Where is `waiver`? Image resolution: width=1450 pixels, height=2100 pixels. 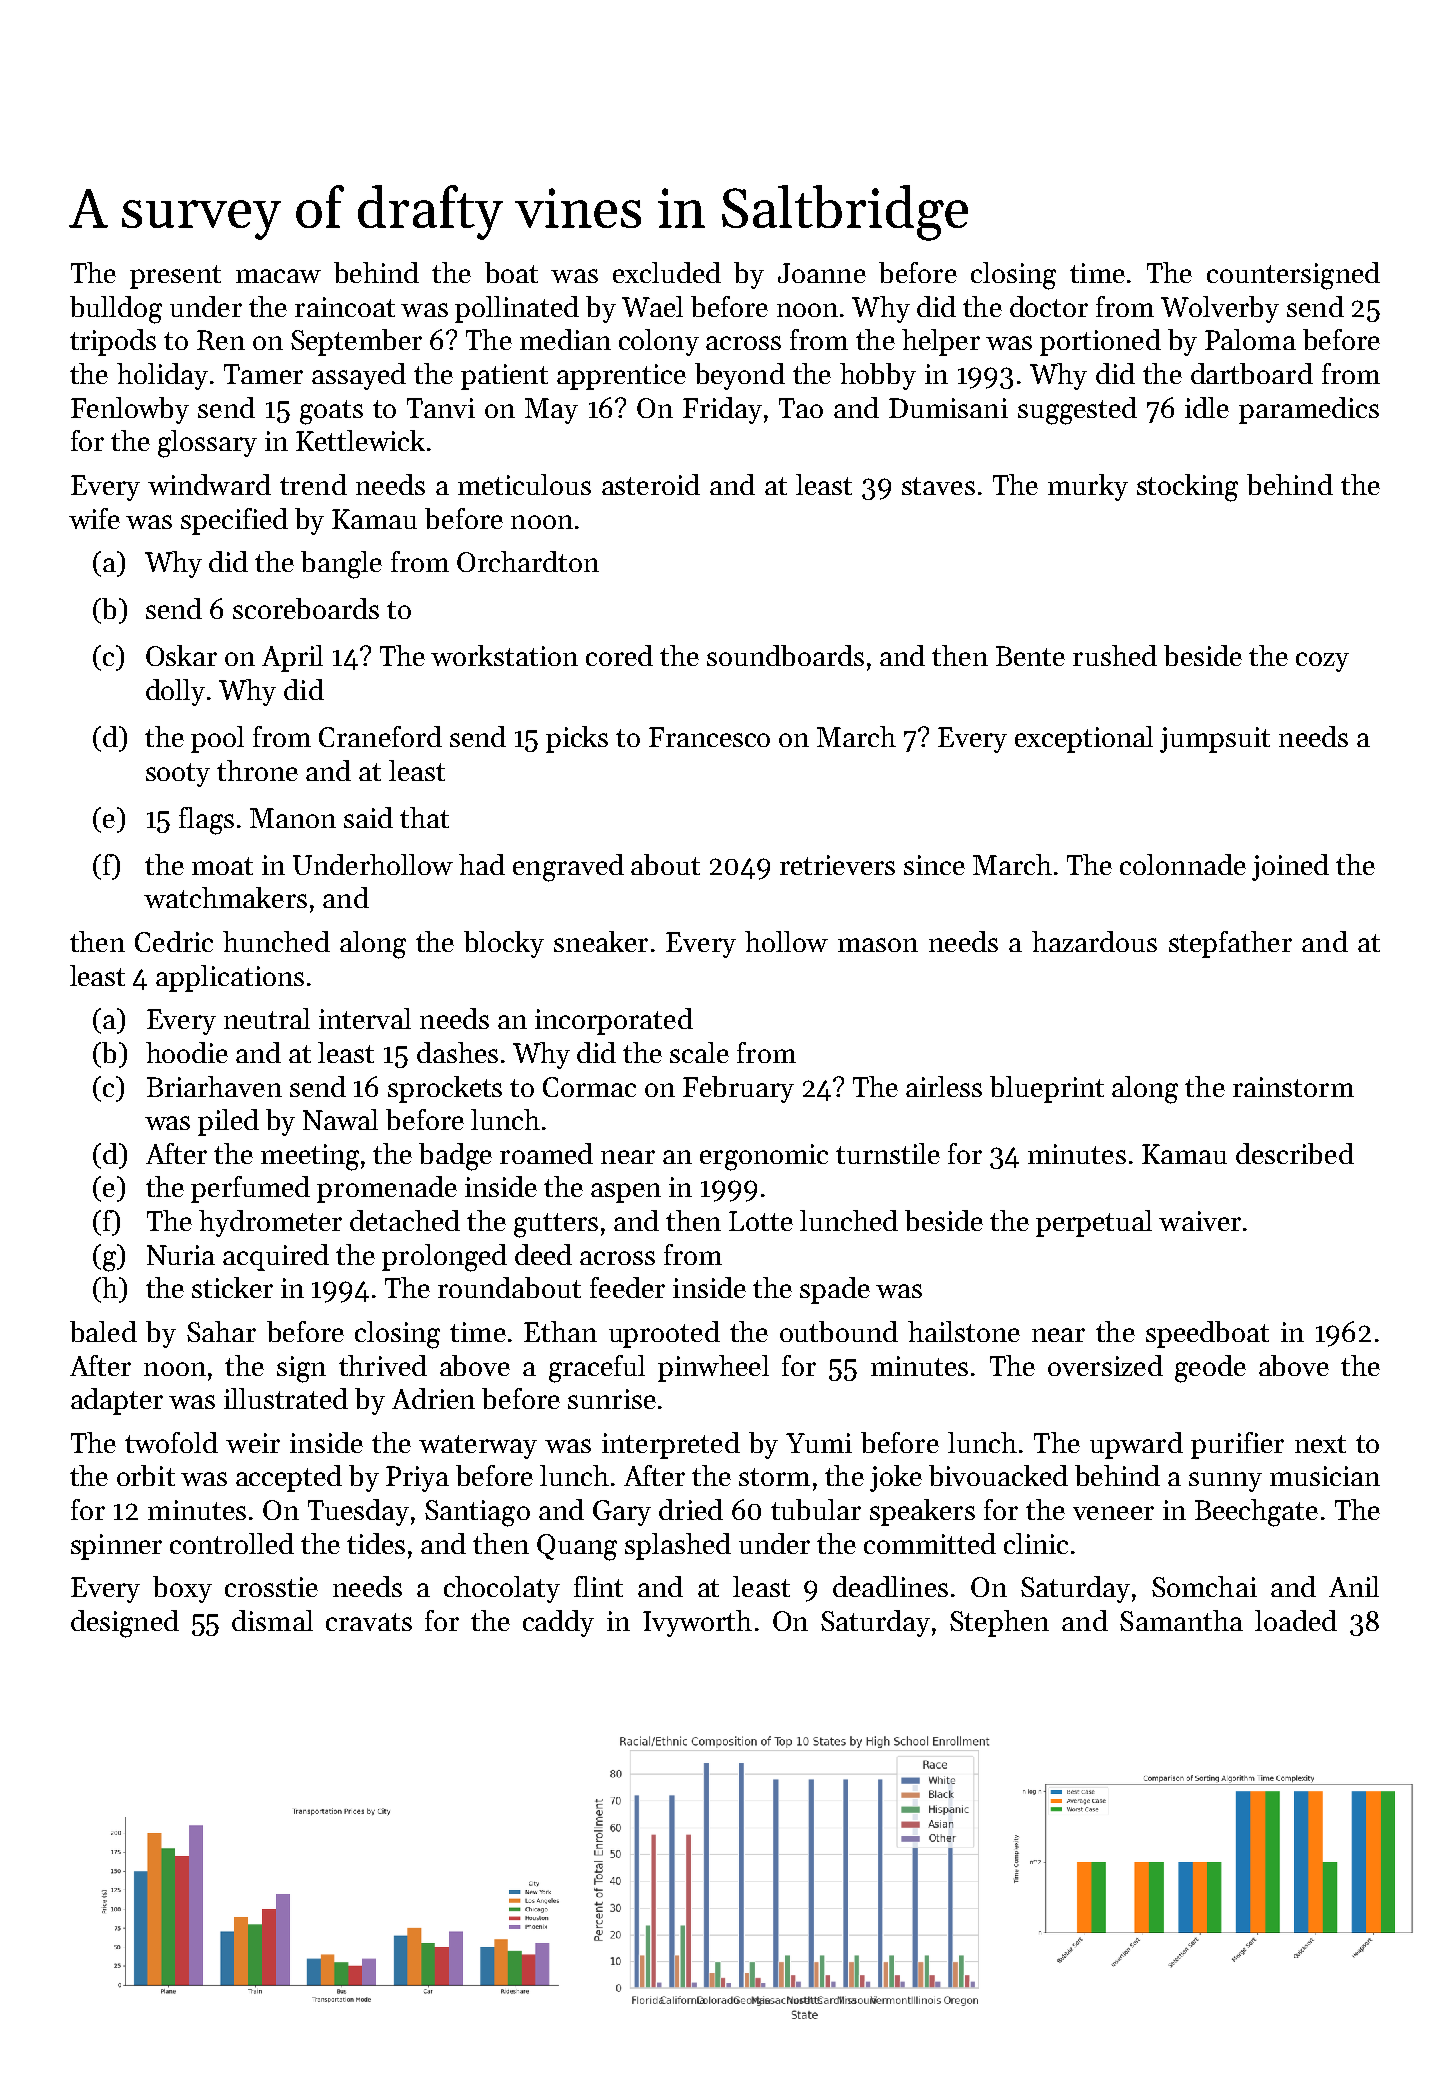 waiver is located at coordinates (1200, 1221).
